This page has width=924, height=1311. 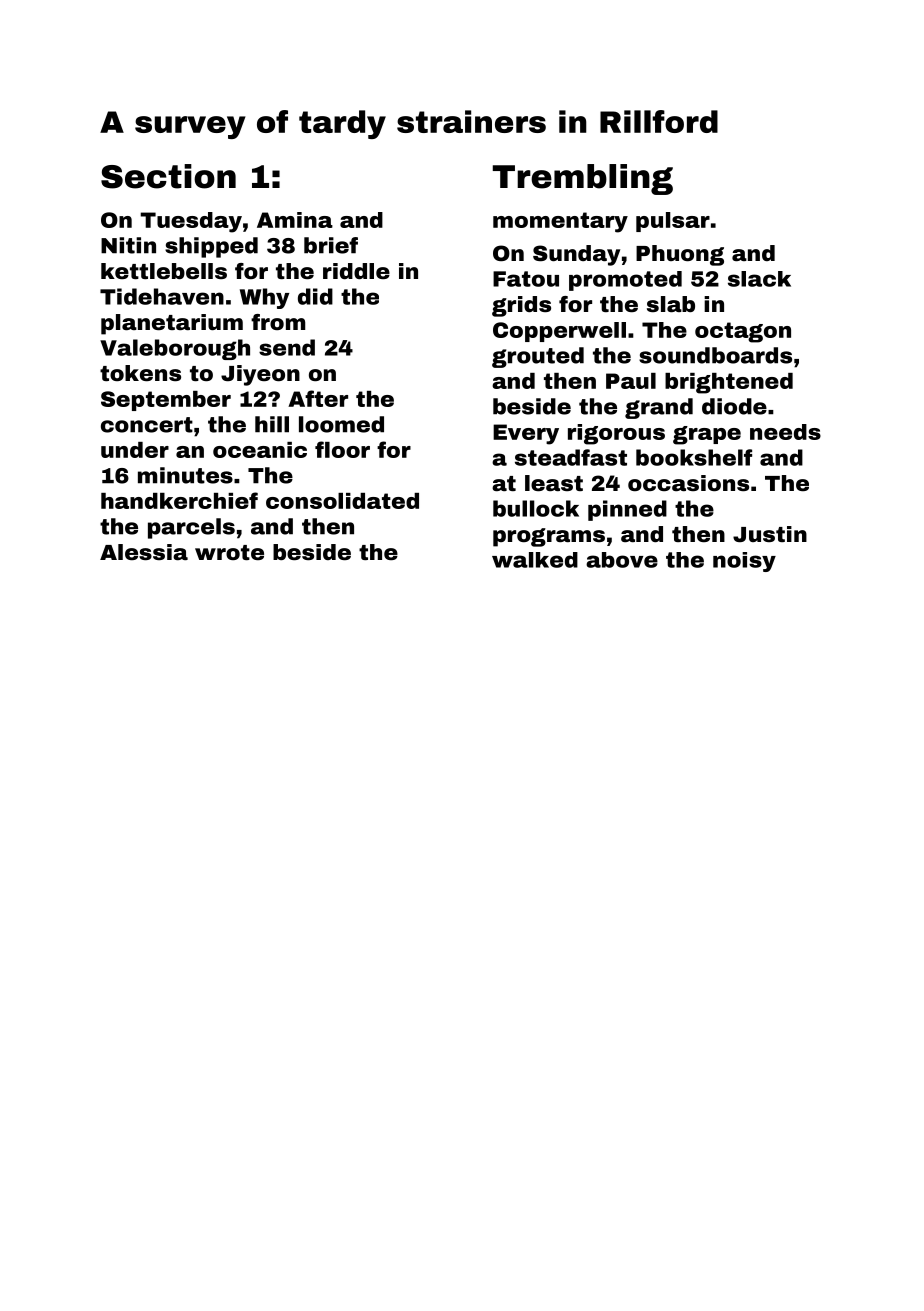 What do you see at coordinates (168, 176) in the page?
I see `Section` at bounding box center [168, 176].
